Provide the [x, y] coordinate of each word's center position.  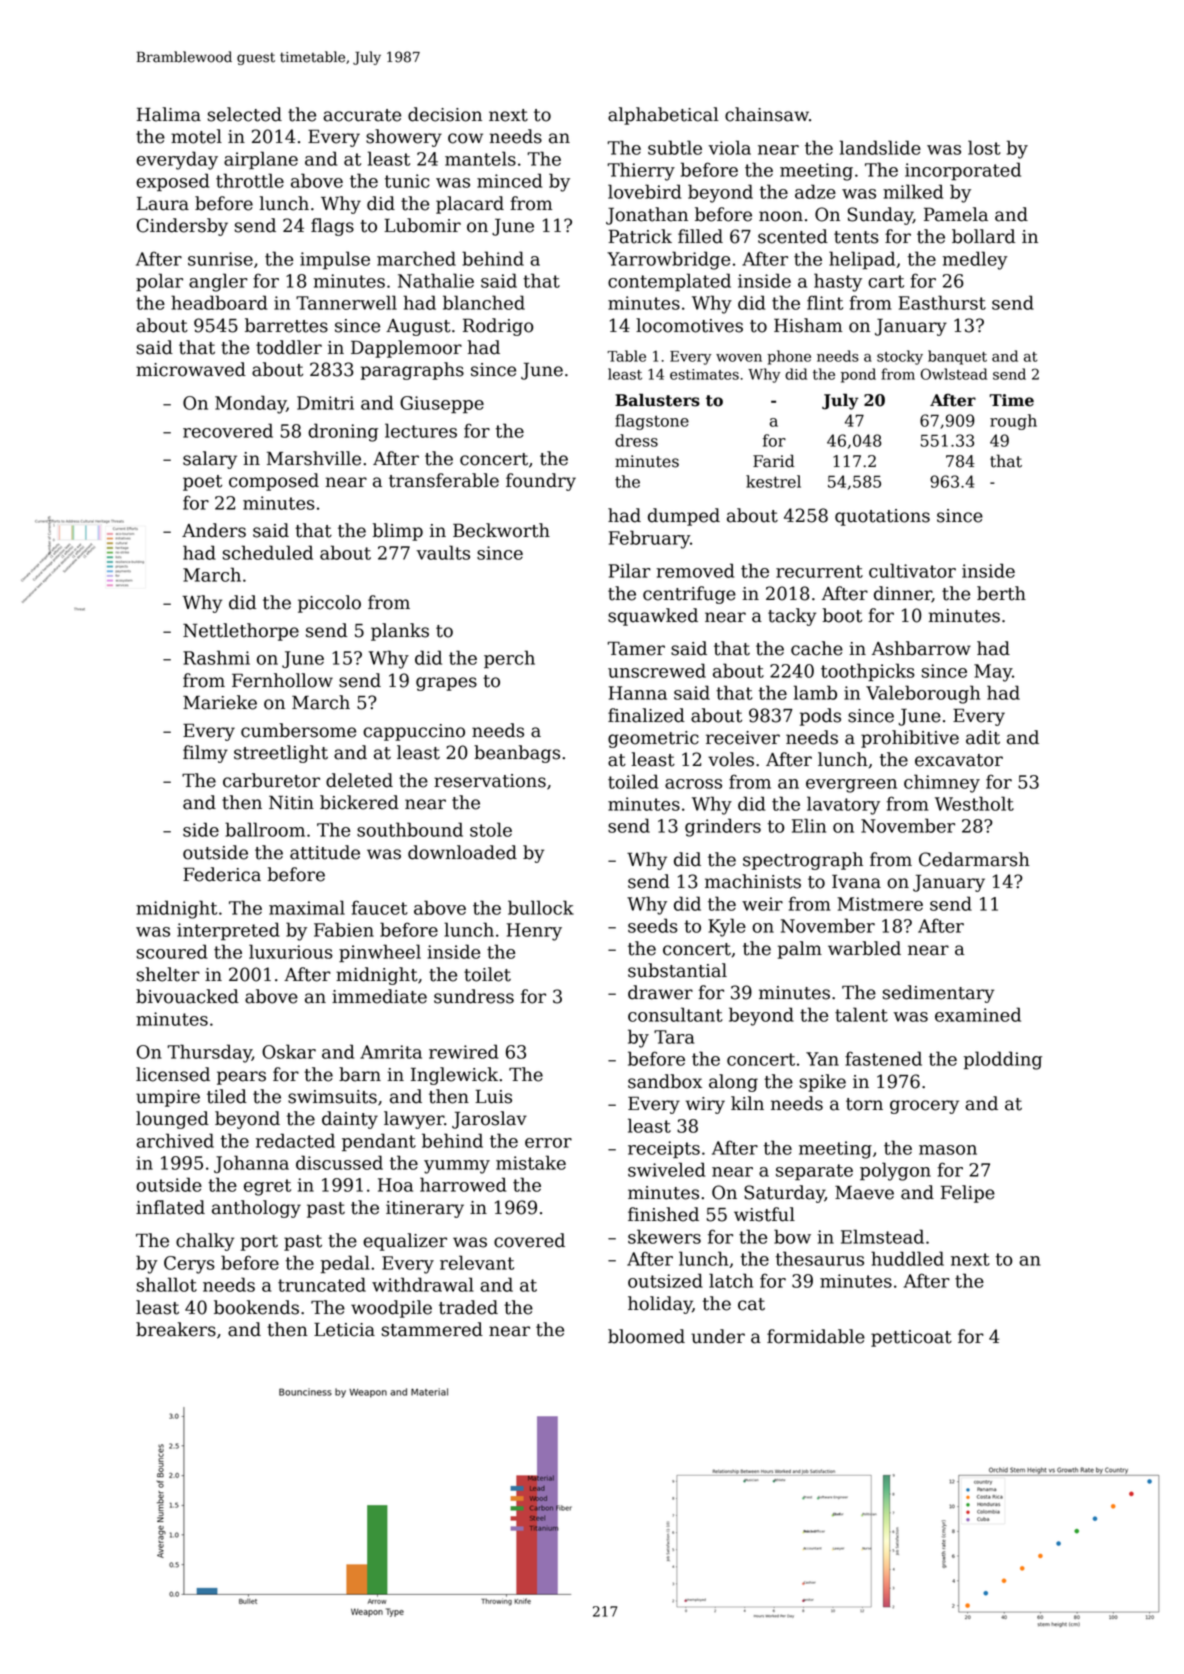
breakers [176, 1329]
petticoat [911, 1338]
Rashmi [216, 657]
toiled [633, 781]
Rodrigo [498, 327]
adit [983, 737]
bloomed [646, 1336]
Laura [163, 203]
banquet [957, 357]
